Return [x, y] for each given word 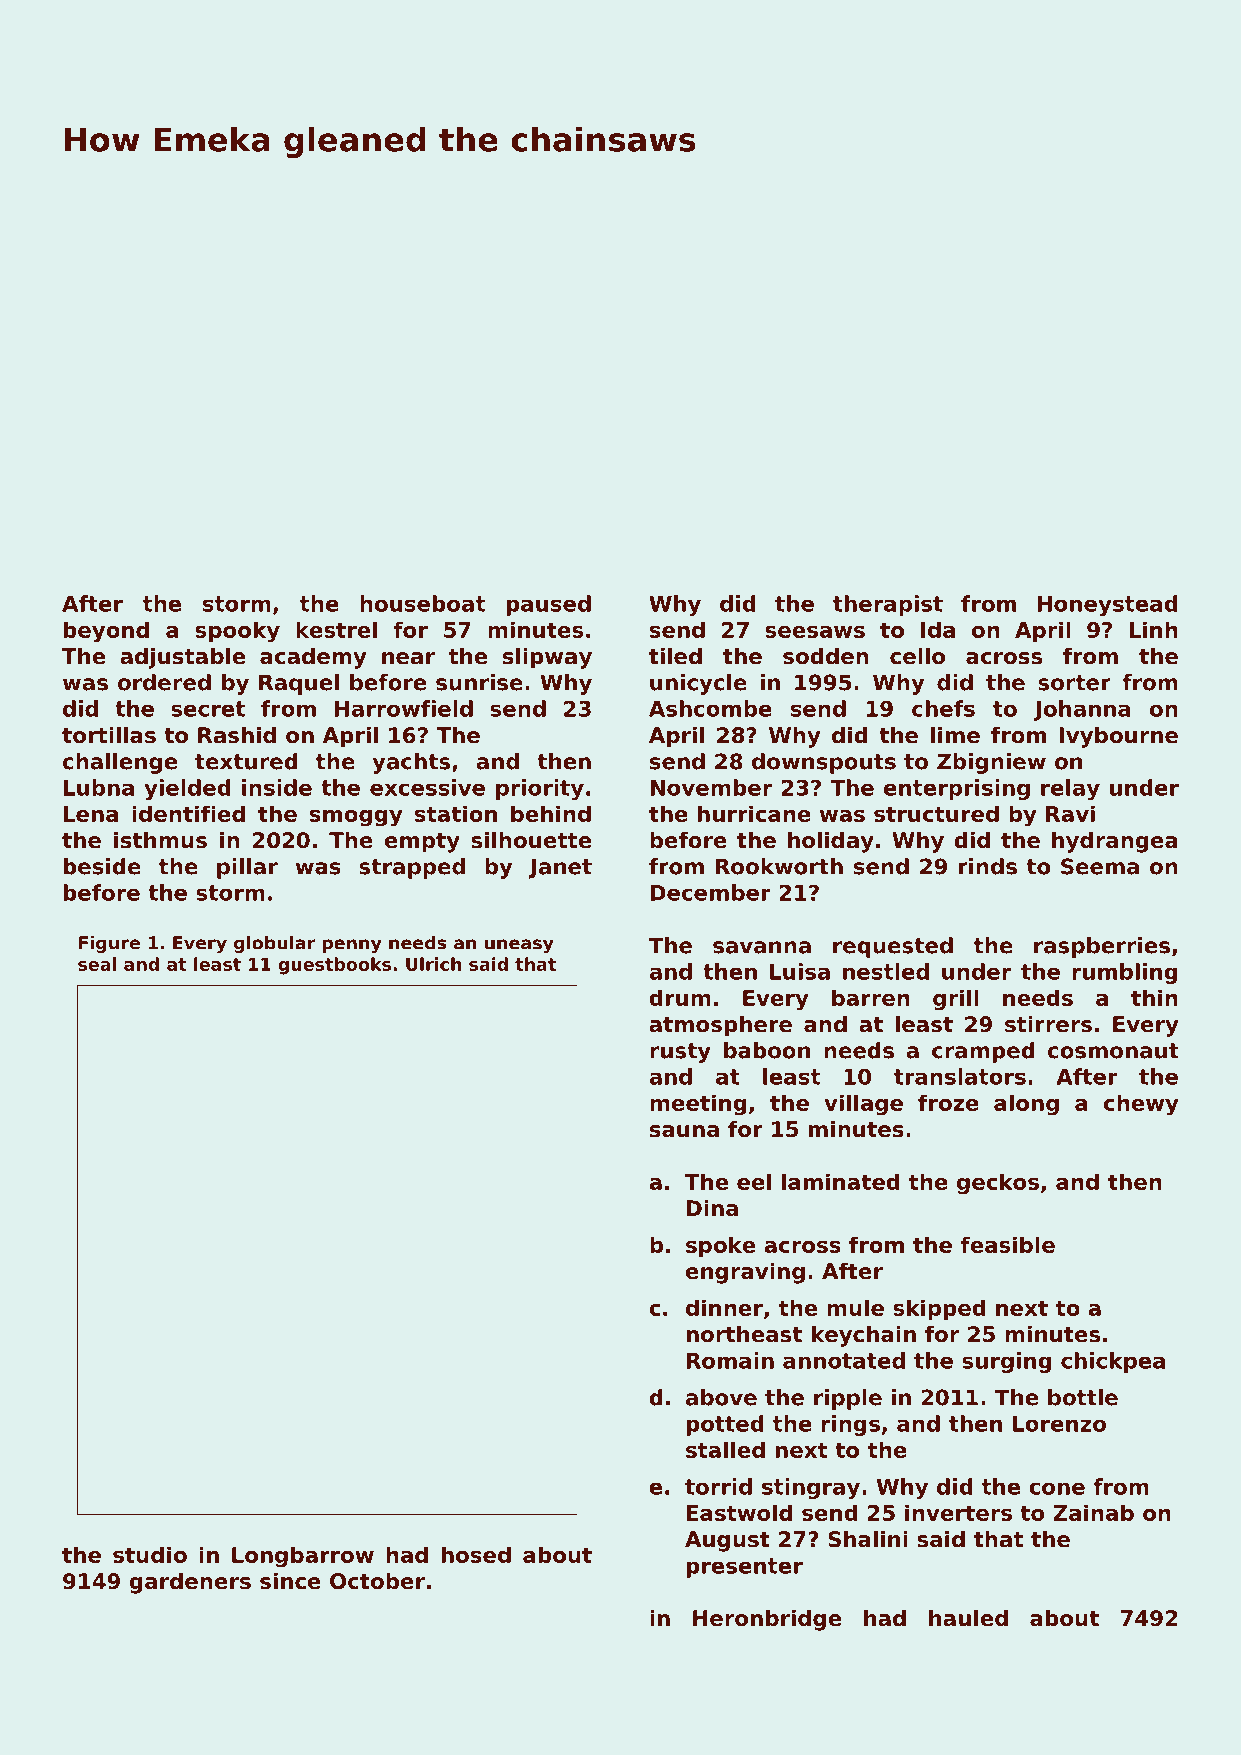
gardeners [190, 1583]
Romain [730, 1360]
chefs [943, 708]
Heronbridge [767, 1620]
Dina [712, 1208]
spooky [238, 632]
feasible [1007, 1244]
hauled [968, 1618]
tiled [675, 656]
